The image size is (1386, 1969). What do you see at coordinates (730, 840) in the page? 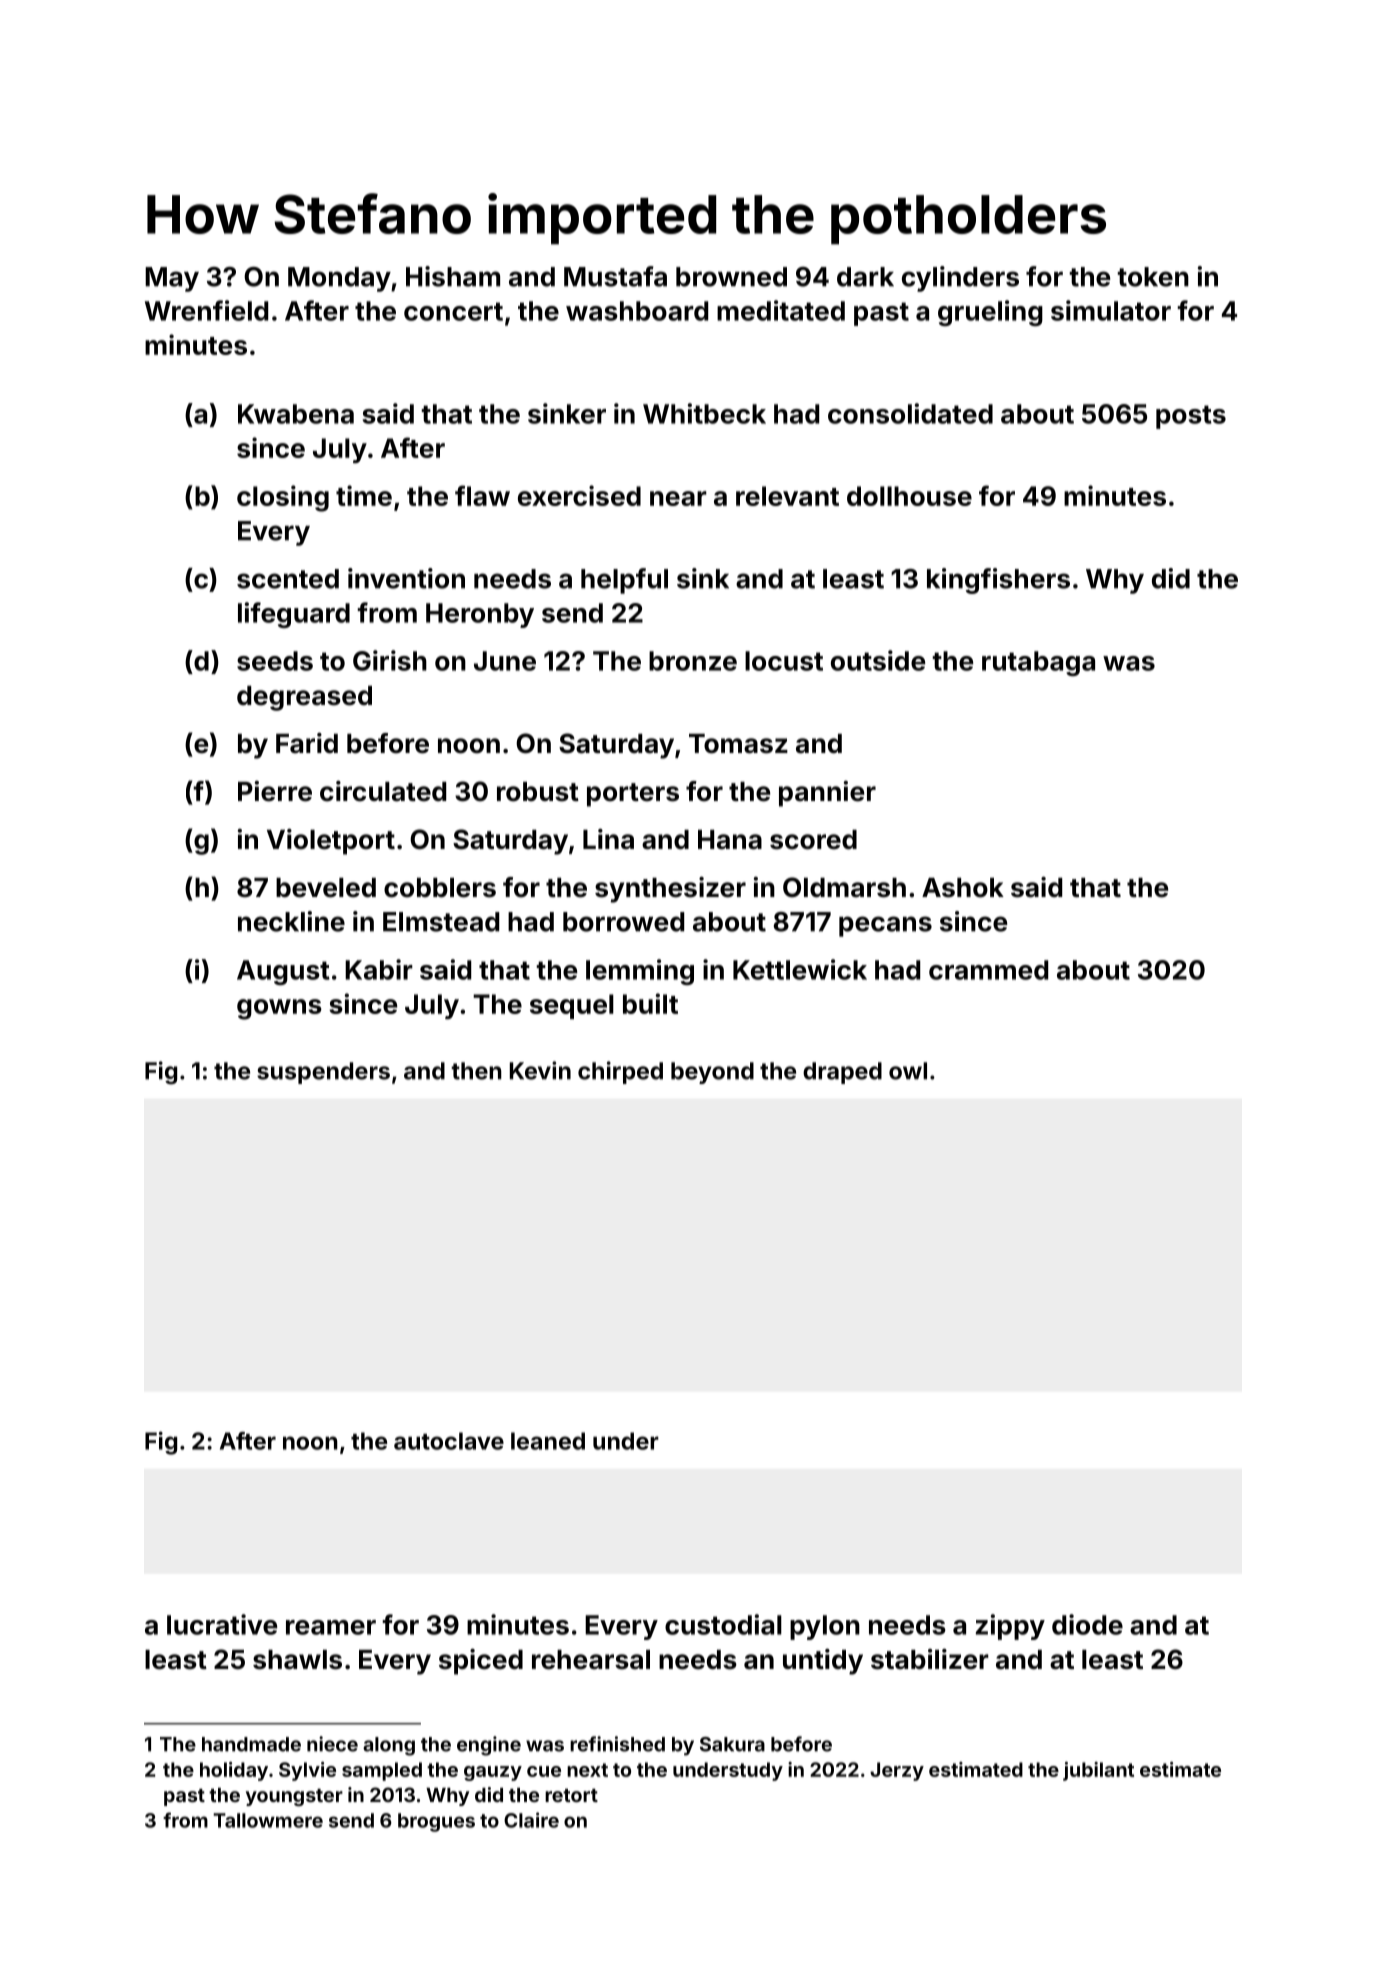
I see `Hana` at bounding box center [730, 840].
